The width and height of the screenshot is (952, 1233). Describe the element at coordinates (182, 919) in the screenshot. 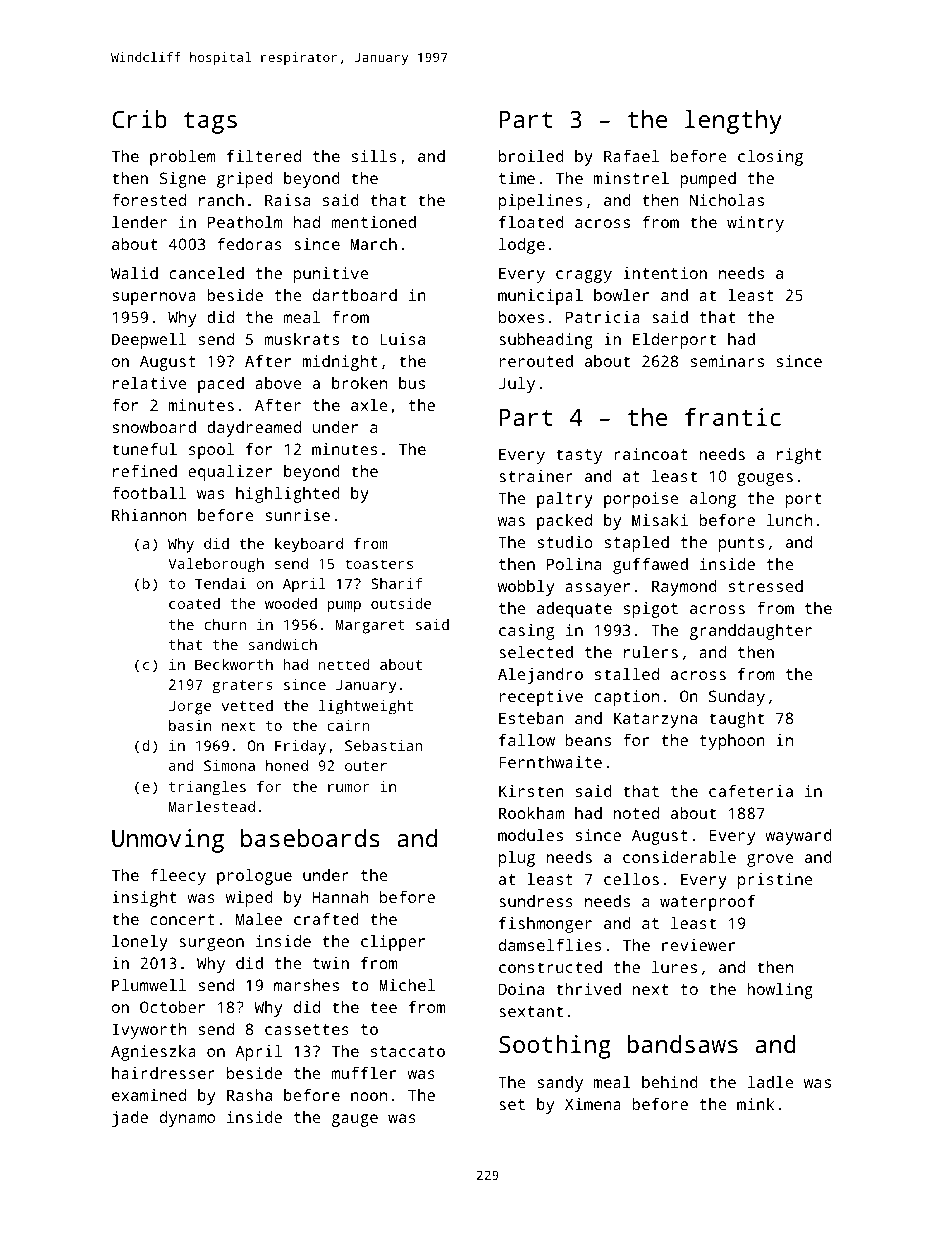

I see `concert` at that location.
